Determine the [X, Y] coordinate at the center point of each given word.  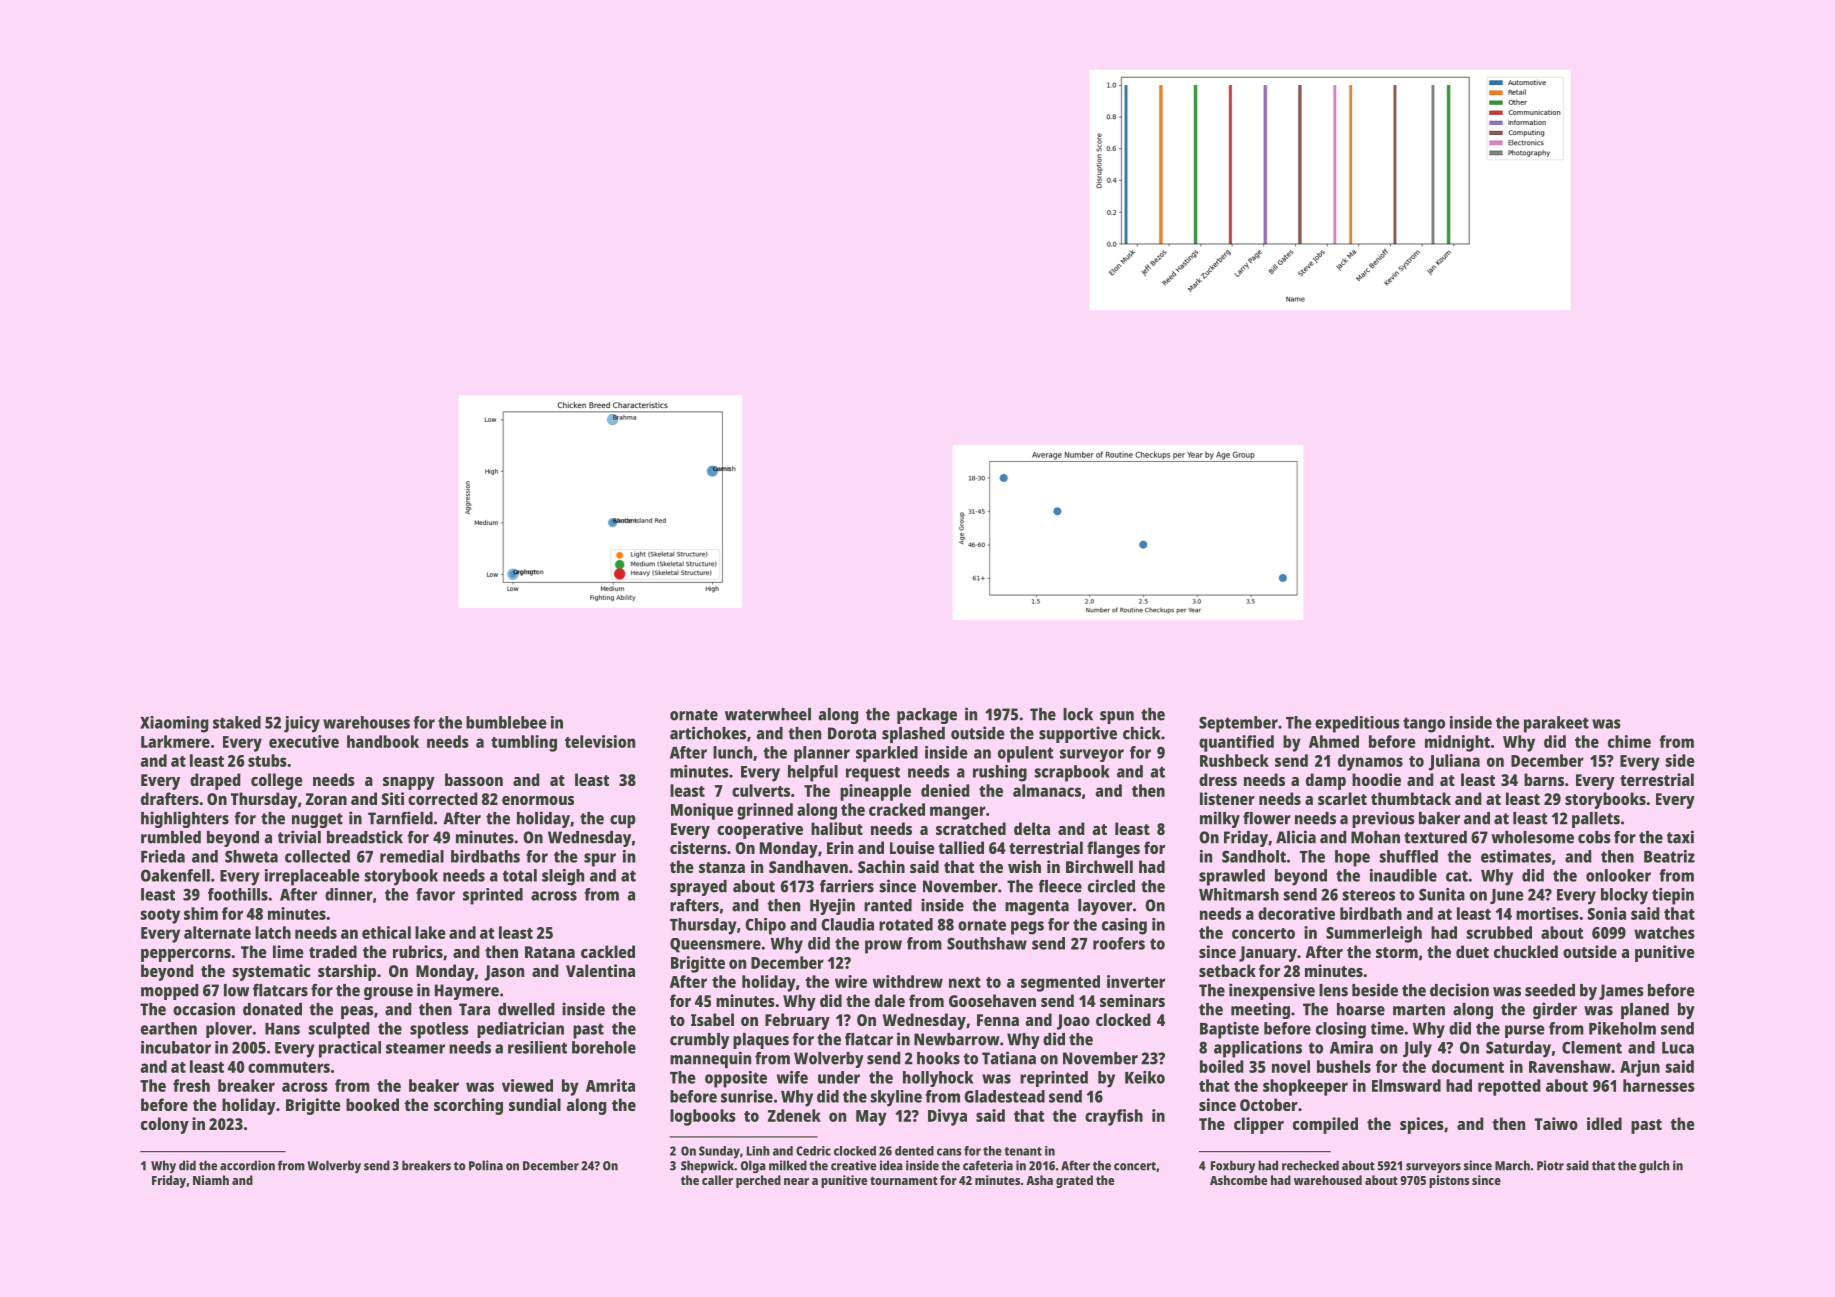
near [796, 1181]
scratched [971, 828]
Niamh [211, 1180]
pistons [1449, 1181]
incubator [176, 1047]
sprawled [1232, 877]
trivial [299, 837]
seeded [1550, 990]
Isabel [712, 1019]
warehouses [366, 722]
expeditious [1357, 724]
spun [1117, 717]
